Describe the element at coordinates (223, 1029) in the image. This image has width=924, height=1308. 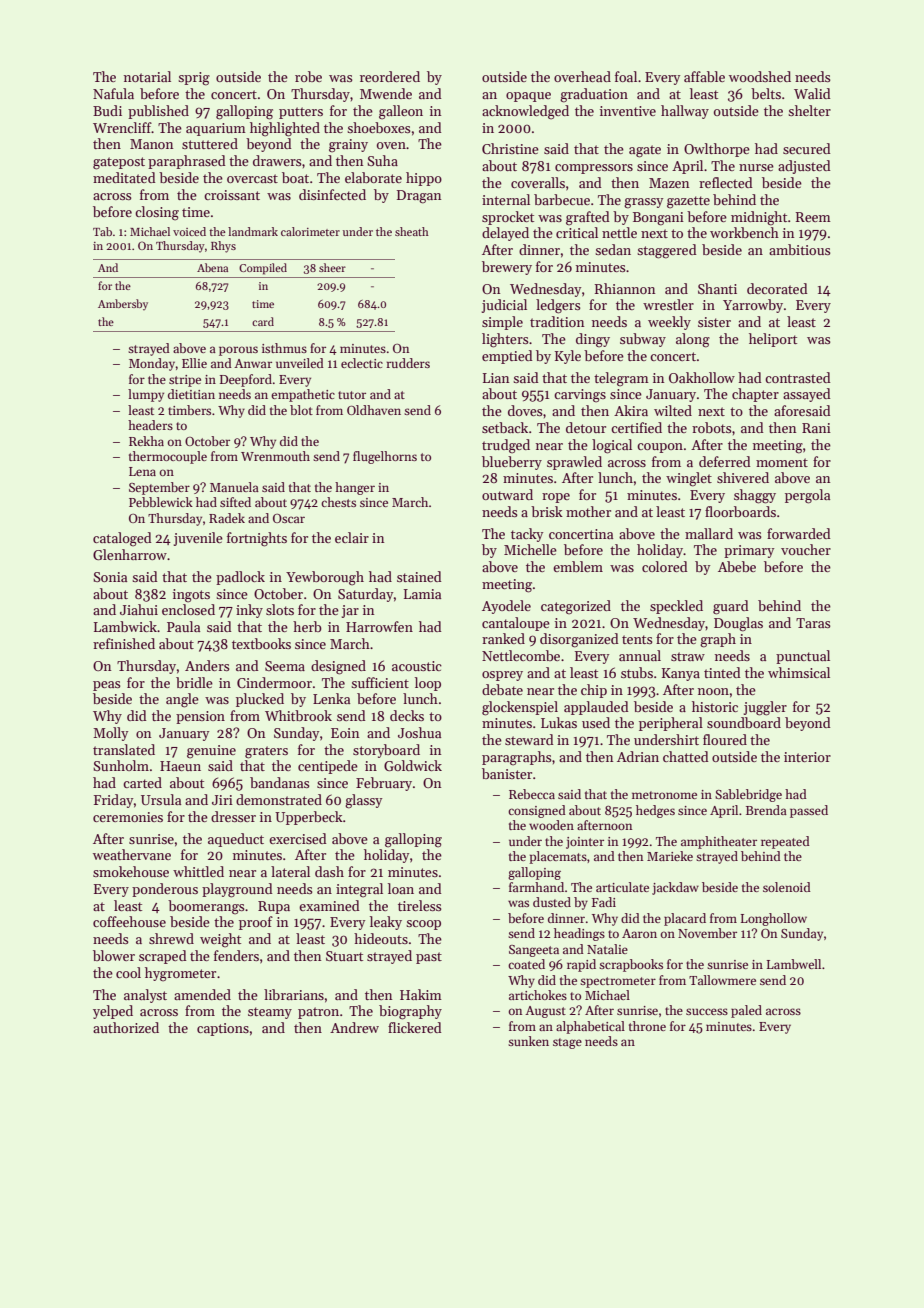
I see `captions` at that location.
